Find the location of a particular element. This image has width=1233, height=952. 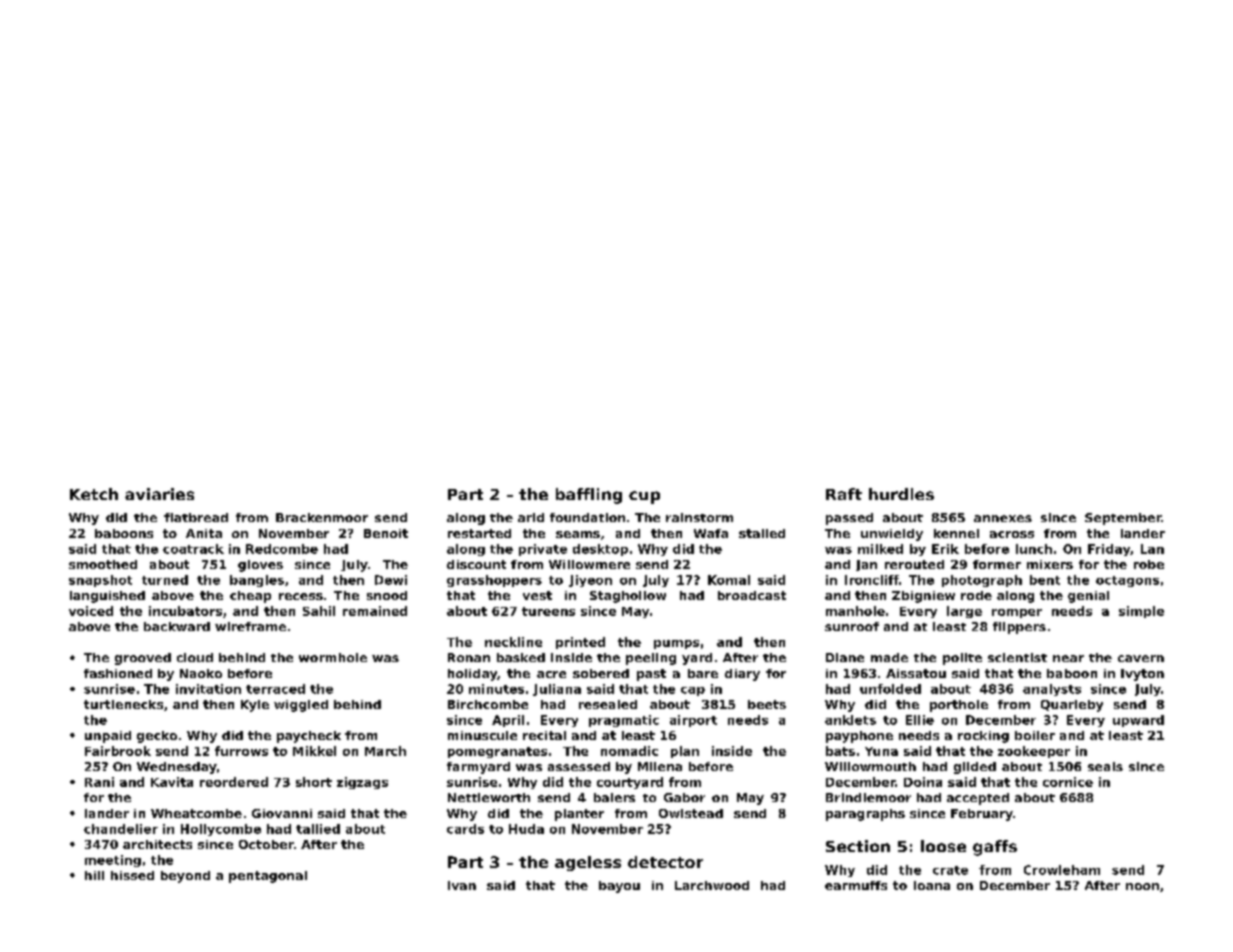

voiced is located at coordinates (91, 611).
